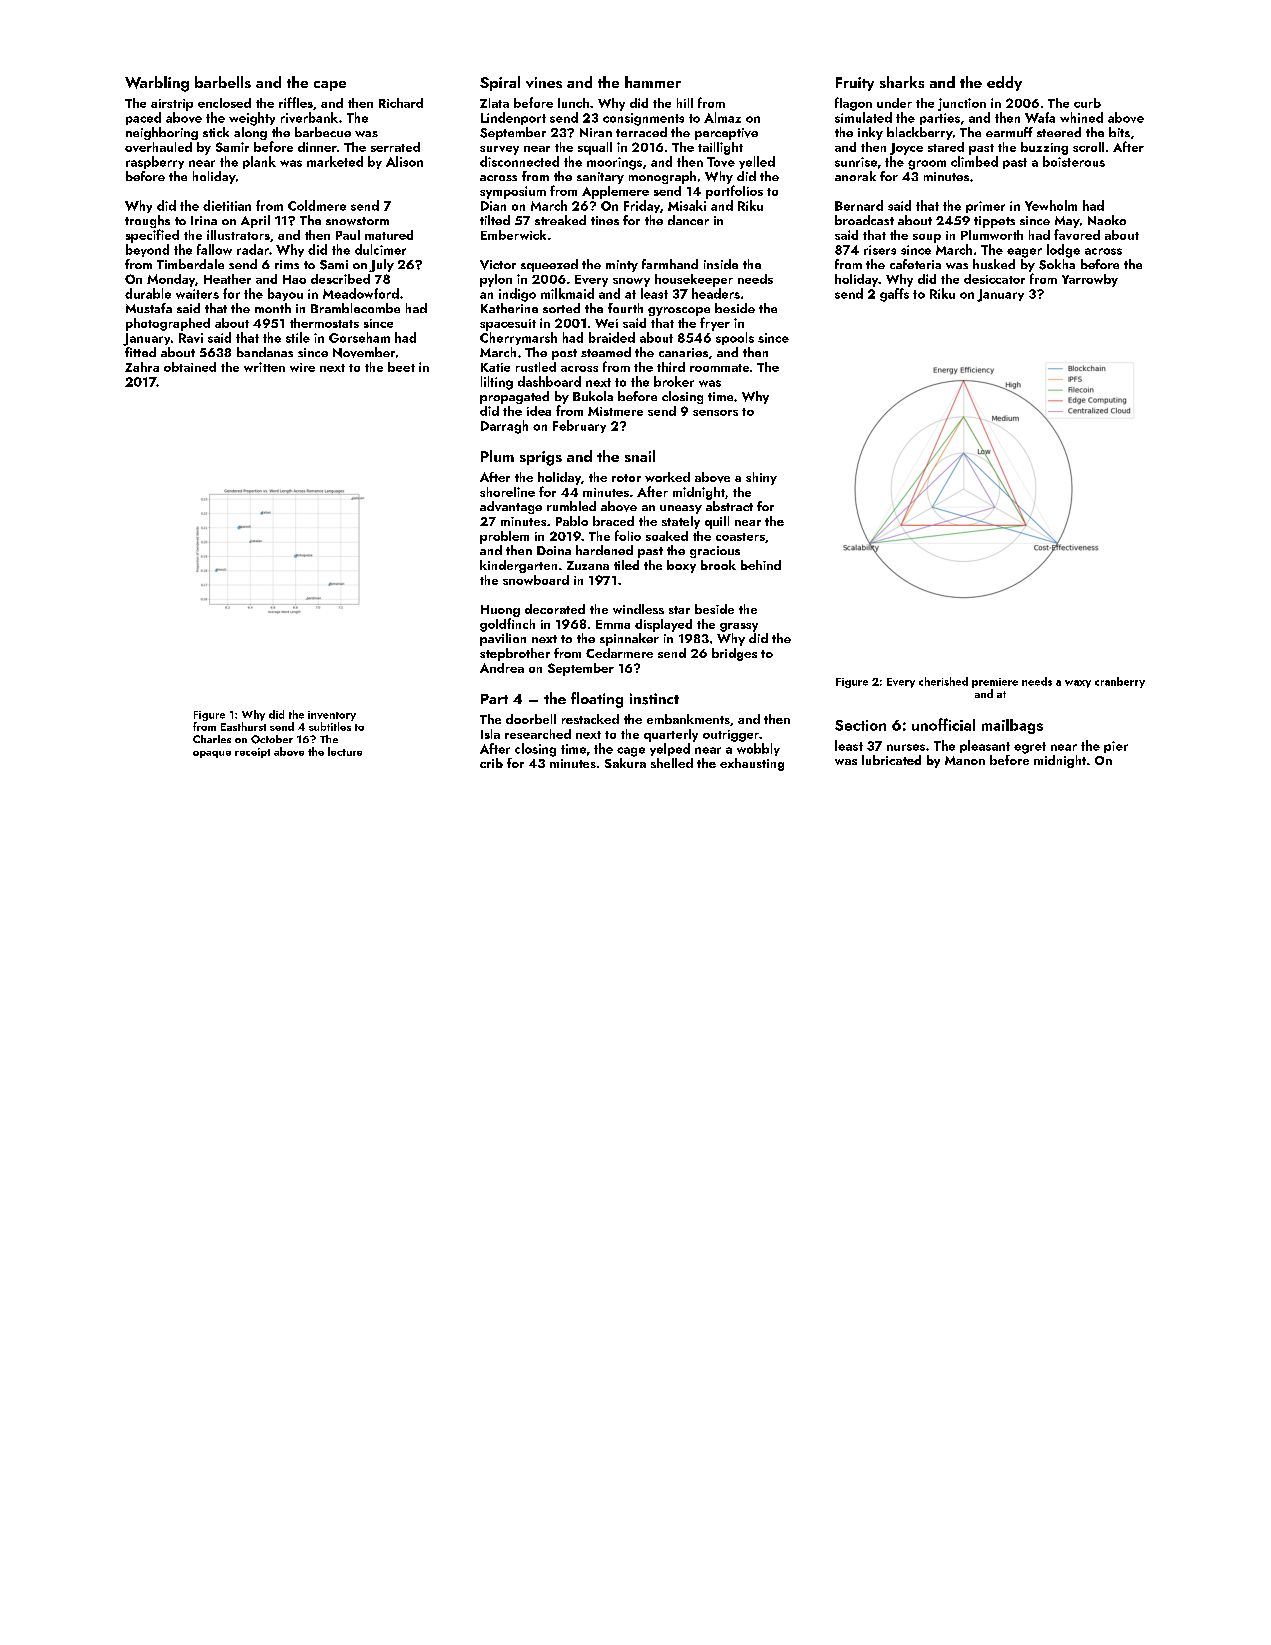 Image resolution: width=1271 pixels, height=1645 pixels. What do you see at coordinates (729, 506) in the image?
I see `abstract` at bounding box center [729, 506].
